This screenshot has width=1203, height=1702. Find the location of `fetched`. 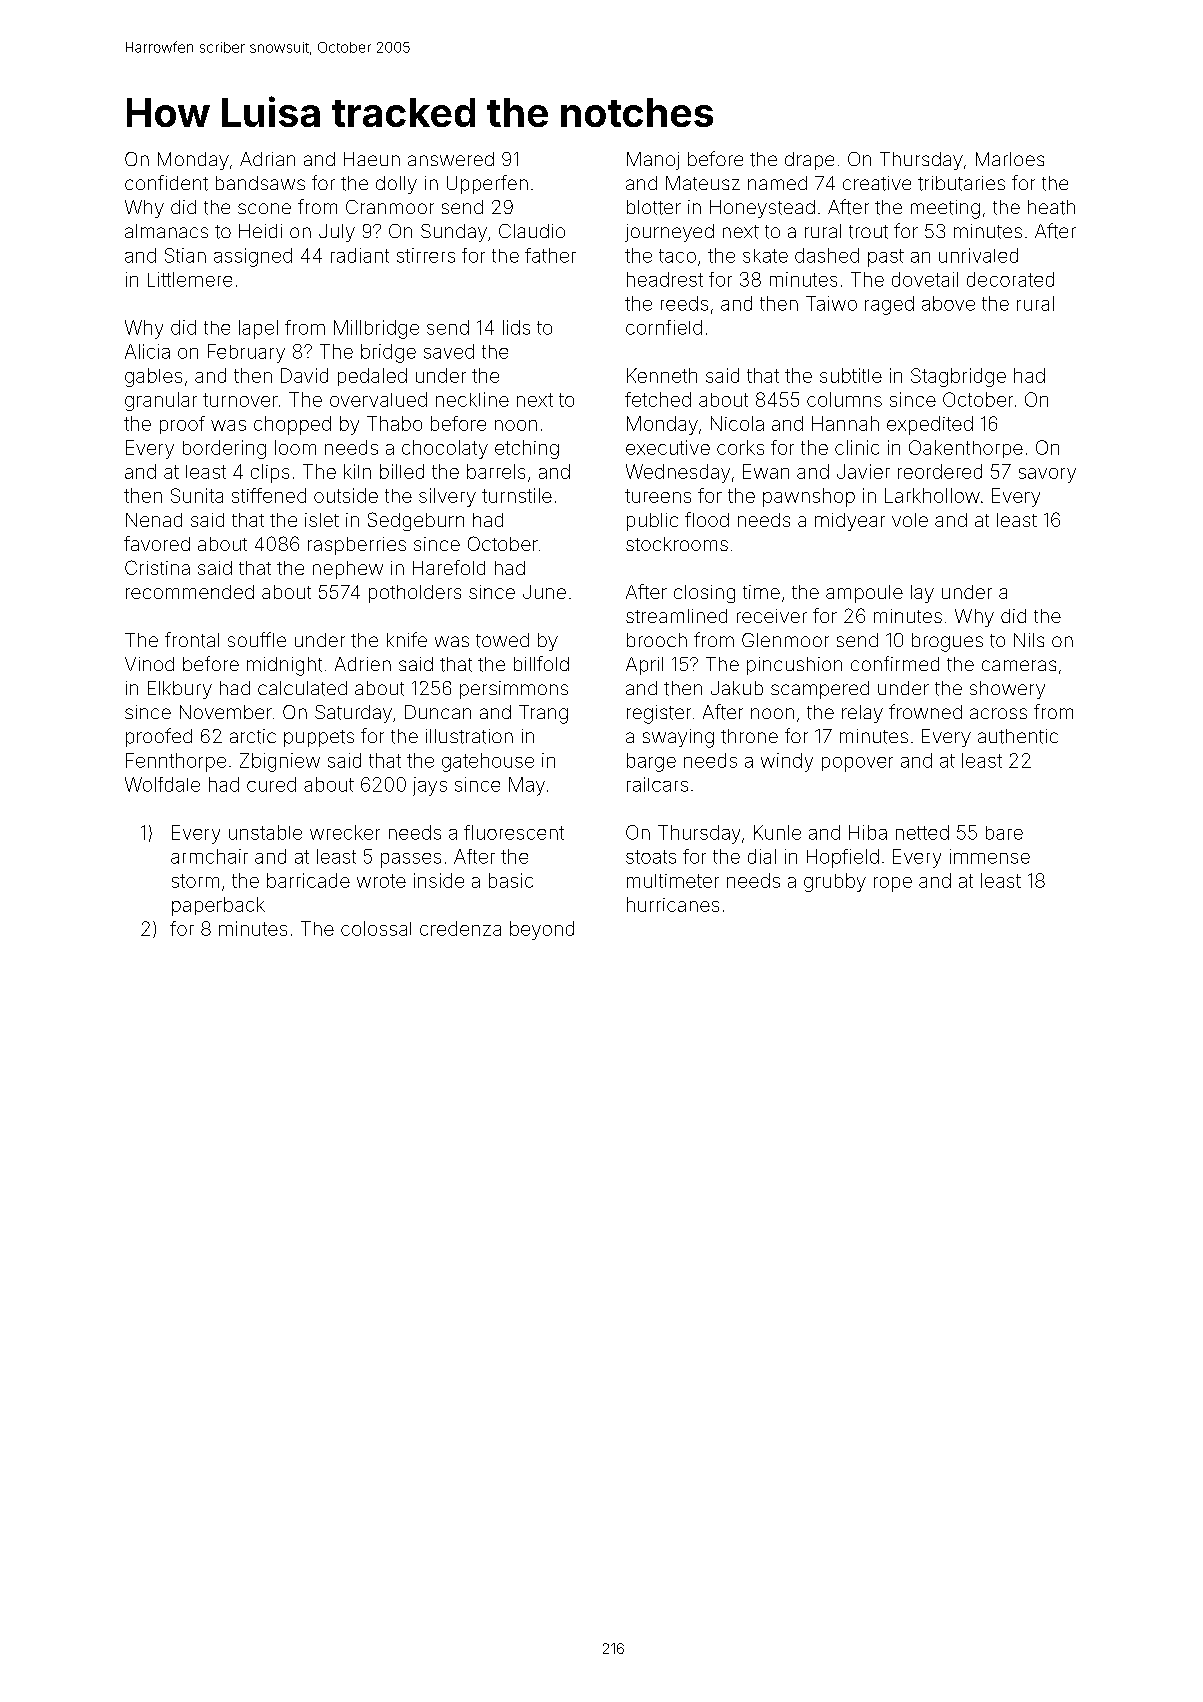

fetched is located at coordinates (658, 399).
